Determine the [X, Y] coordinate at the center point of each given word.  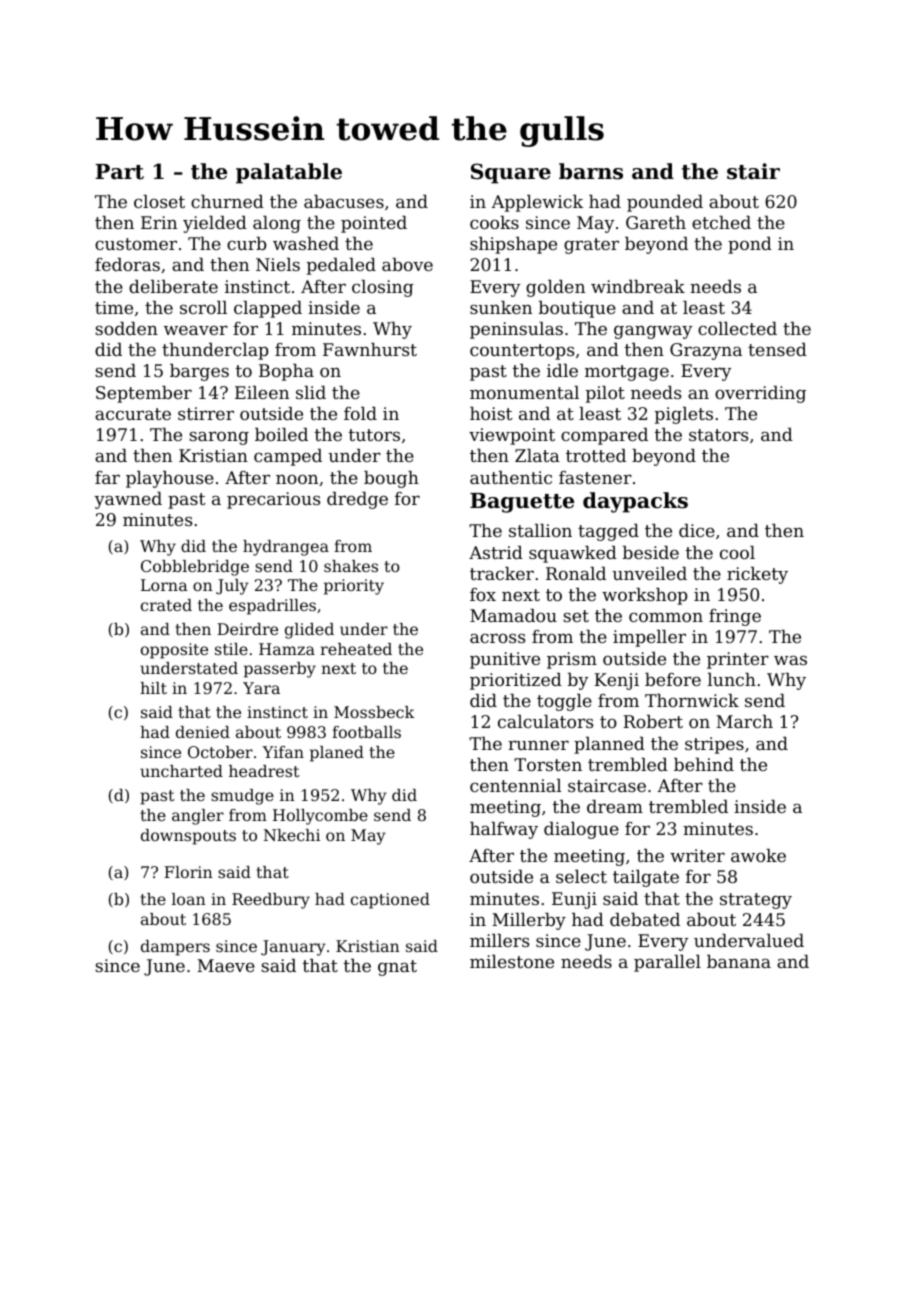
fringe [735, 617]
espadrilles [272, 607]
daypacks [635, 502]
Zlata [537, 455]
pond [750, 245]
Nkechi [292, 835]
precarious [273, 500]
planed [337, 754]
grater [591, 246]
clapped [268, 309]
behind [704, 764]
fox [483, 594]
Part [119, 172]
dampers [175, 948]
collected [737, 328]
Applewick [537, 203]
